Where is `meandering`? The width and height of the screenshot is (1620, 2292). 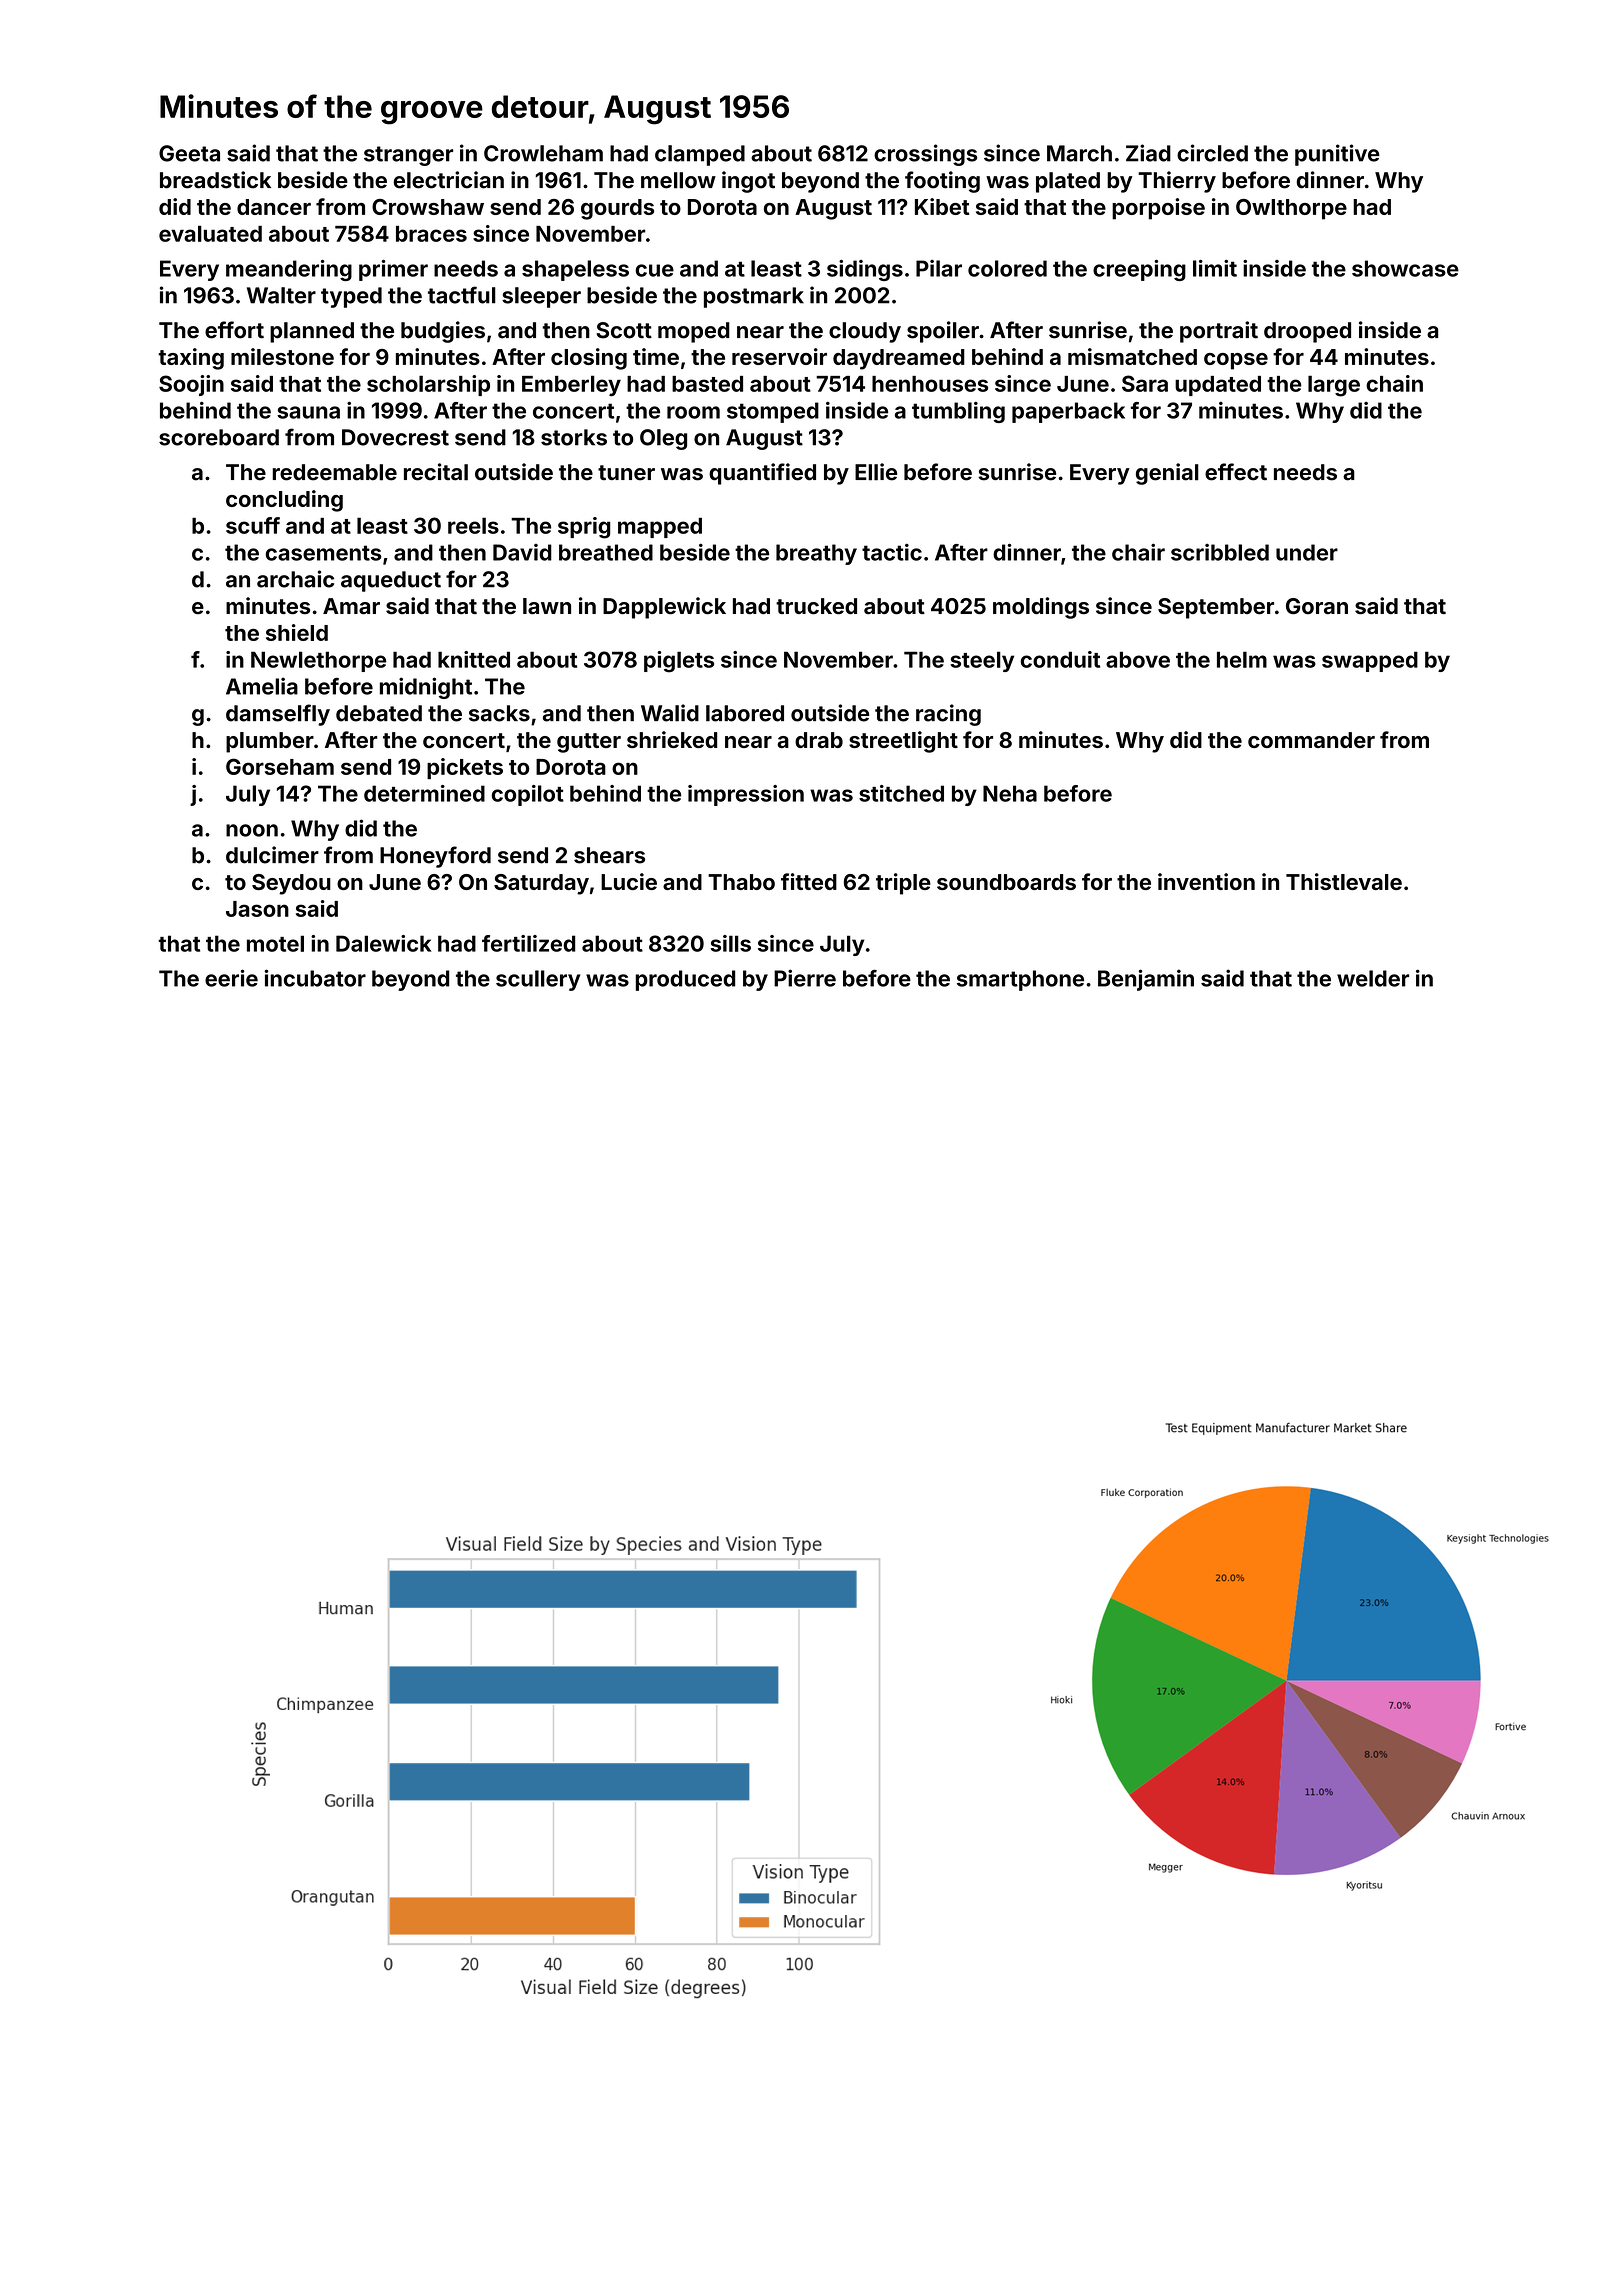
meandering is located at coordinates (289, 270).
